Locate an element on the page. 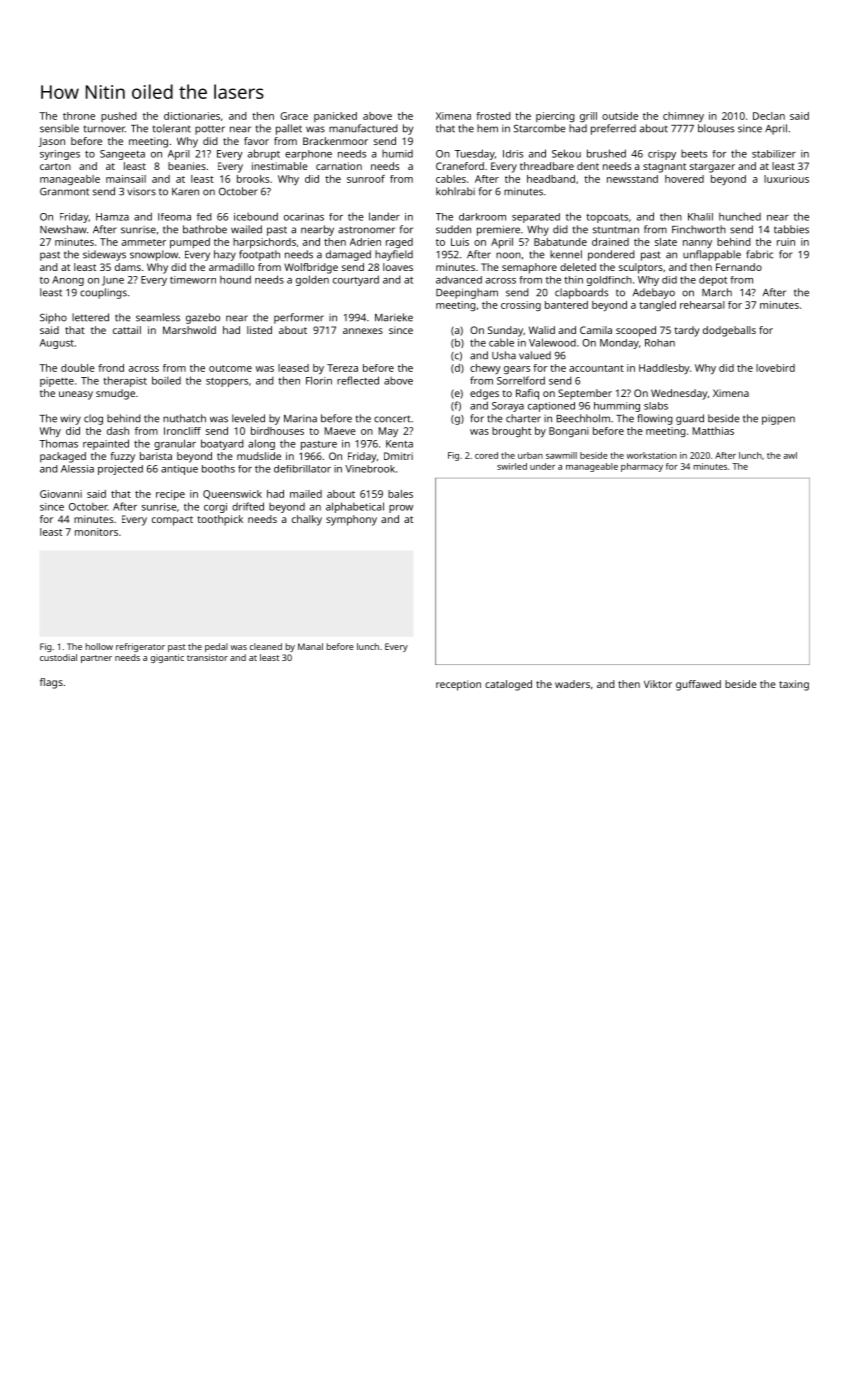 Image resolution: width=849 pixels, height=1400 pixels. Tuesday is located at coordinates (475, 154).
